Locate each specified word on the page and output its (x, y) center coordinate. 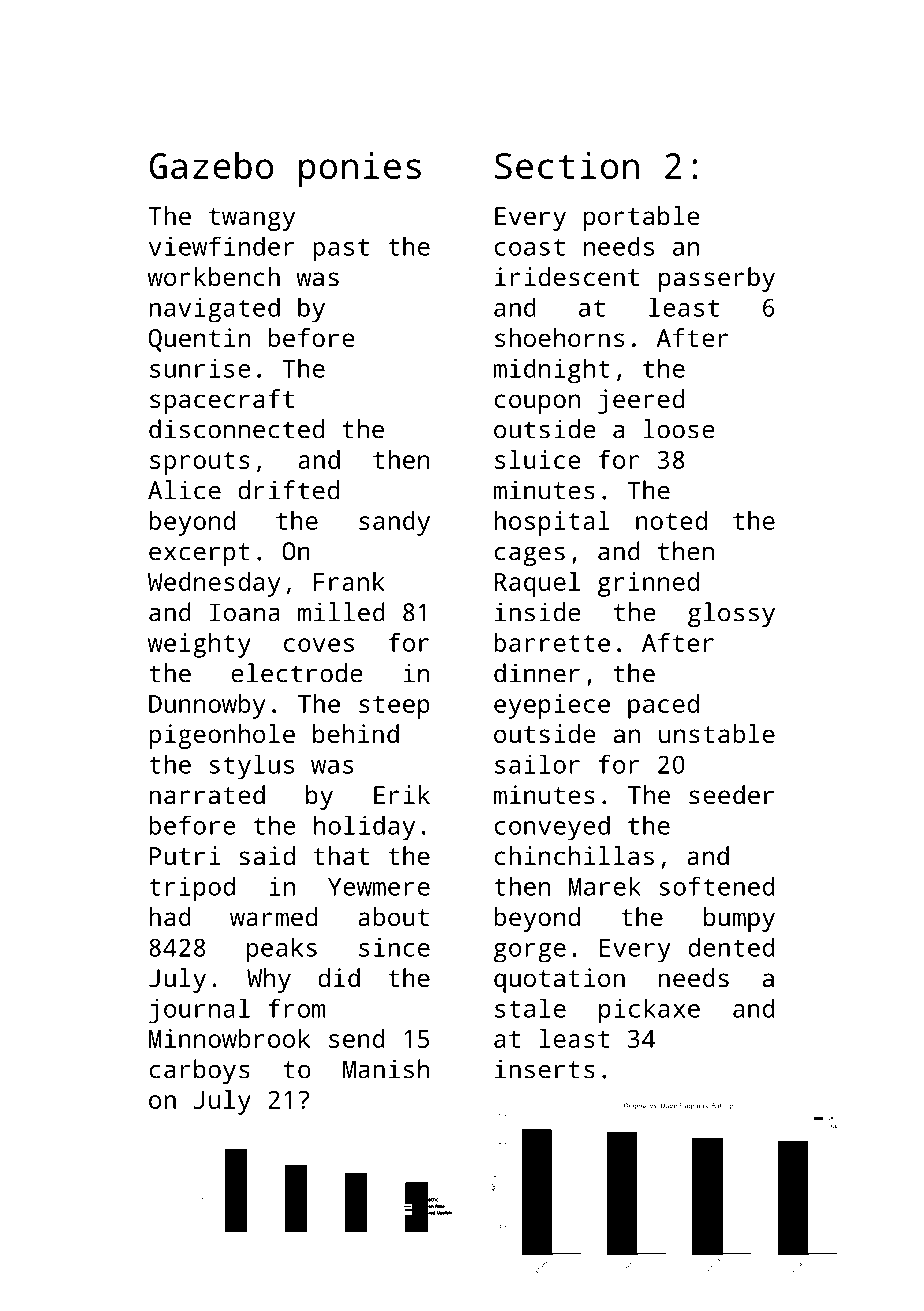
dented (731, 947)
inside (538, 612)
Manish (386, 1069)
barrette (552, 642)
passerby (717, 279)
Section (567, 165)
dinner (537, 673)
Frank (349, 581)
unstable (717, 733)
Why (269, 980)
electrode (297, 673)
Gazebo (211, 165)
